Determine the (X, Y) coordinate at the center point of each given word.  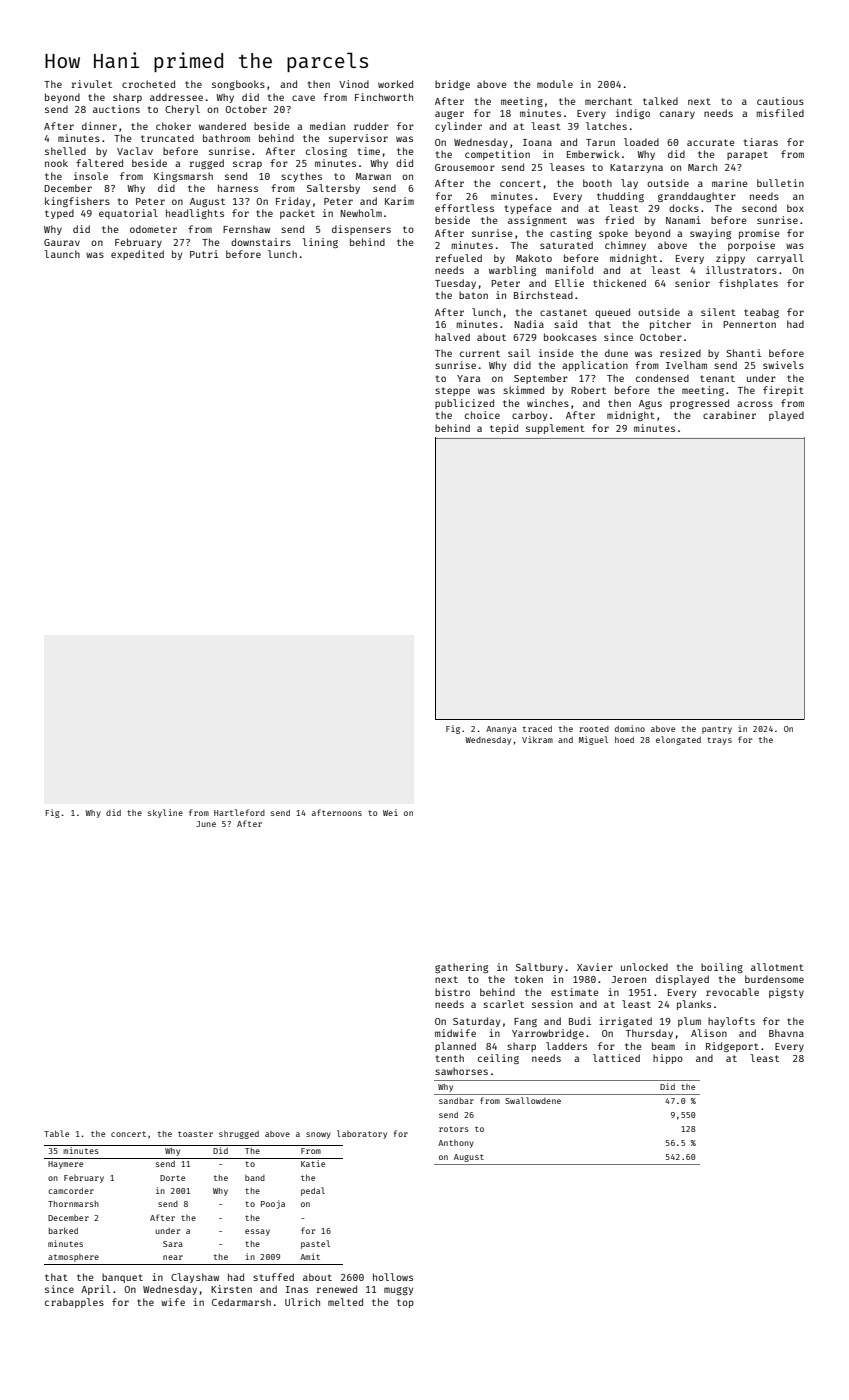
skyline (165, 813)
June (206, 824)
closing (326, 152)
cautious (780, 101)
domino (630, 728)
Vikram (537, 739)
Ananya (501, 730)
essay (257, 1232)
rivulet (92, 84)
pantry (717, 730)
